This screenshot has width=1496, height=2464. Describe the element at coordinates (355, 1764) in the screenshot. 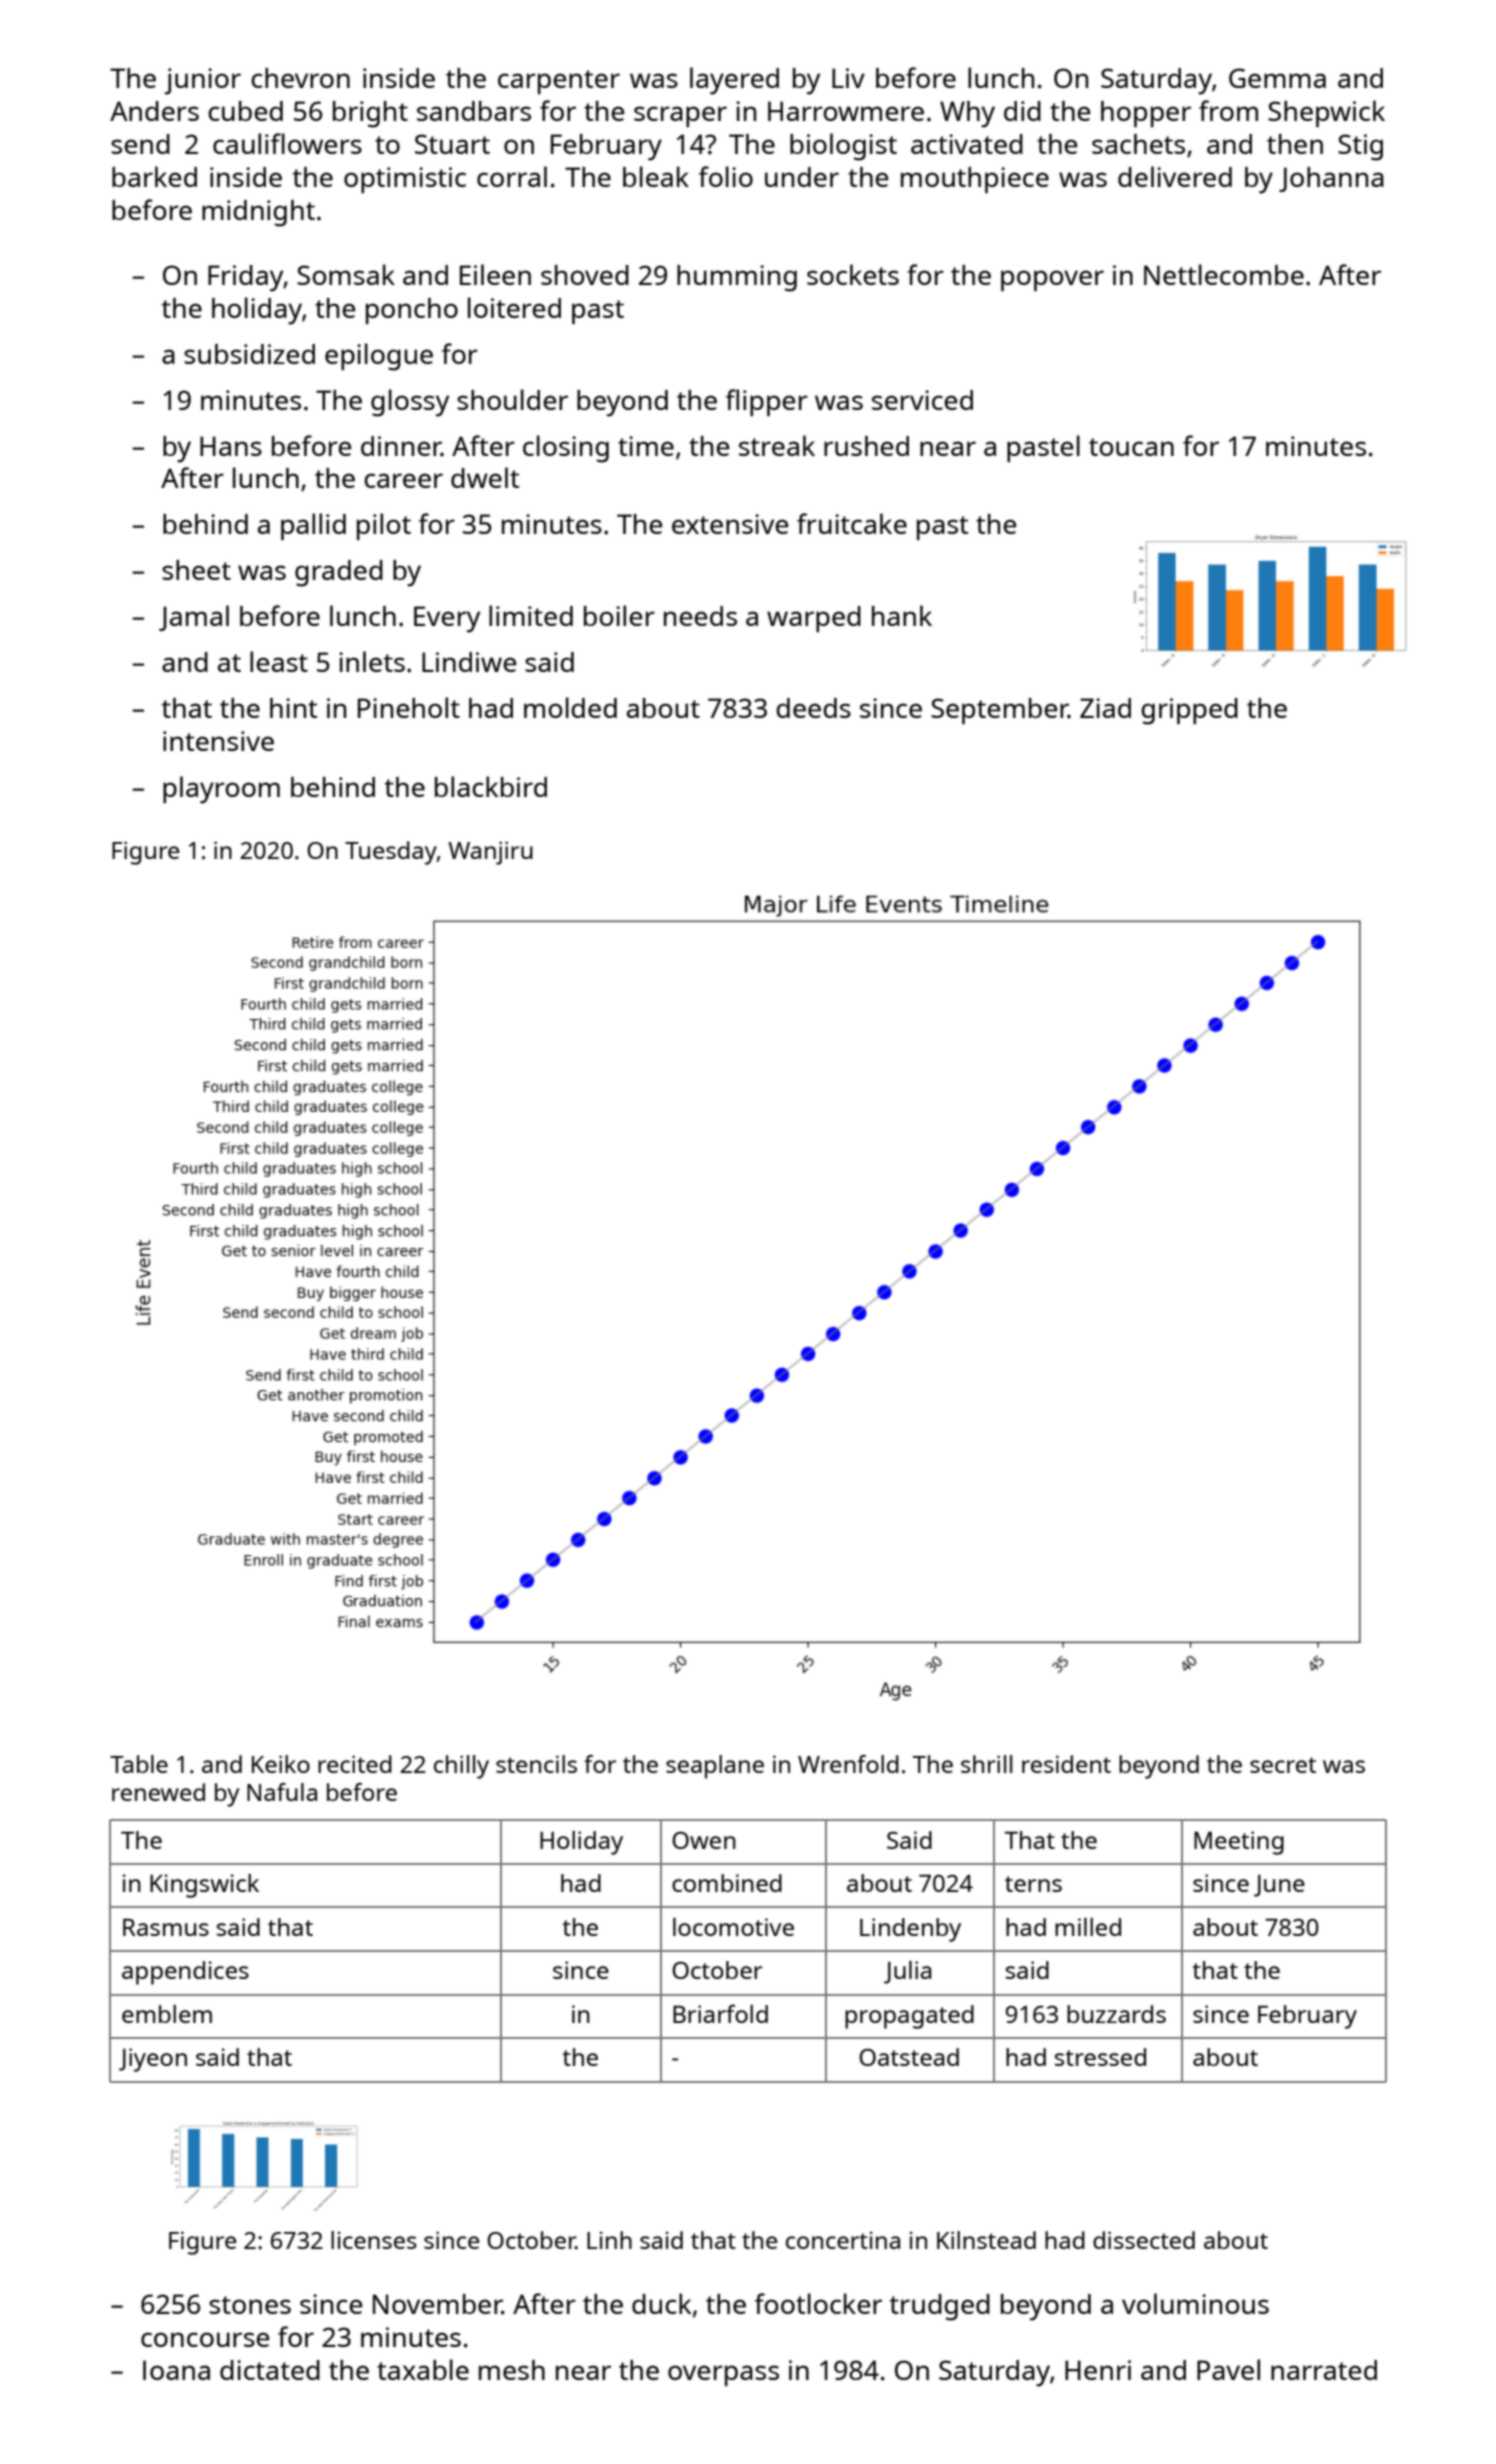

I see `recited` at that location.
